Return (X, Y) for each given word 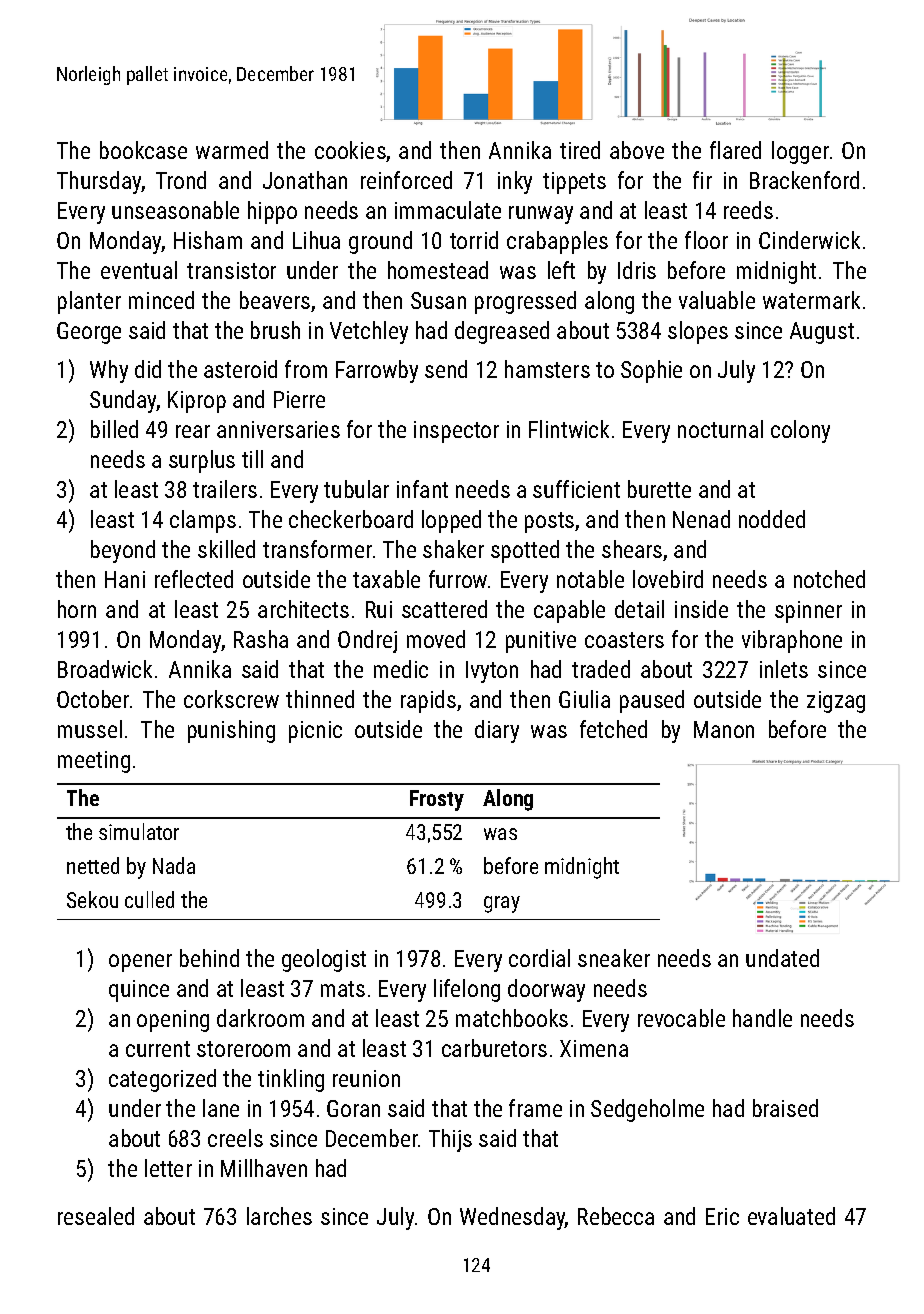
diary (497, 731)
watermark (811, 300)
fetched (613, 729)
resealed (96, 1216)
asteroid (240, 369)
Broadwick (105, 669)
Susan (438, 300)
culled (149, 899)
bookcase (143, 150)
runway (541, 215)
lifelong (467, 990)
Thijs (450, 1140)
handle (762, 1018)
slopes (698, 332)
